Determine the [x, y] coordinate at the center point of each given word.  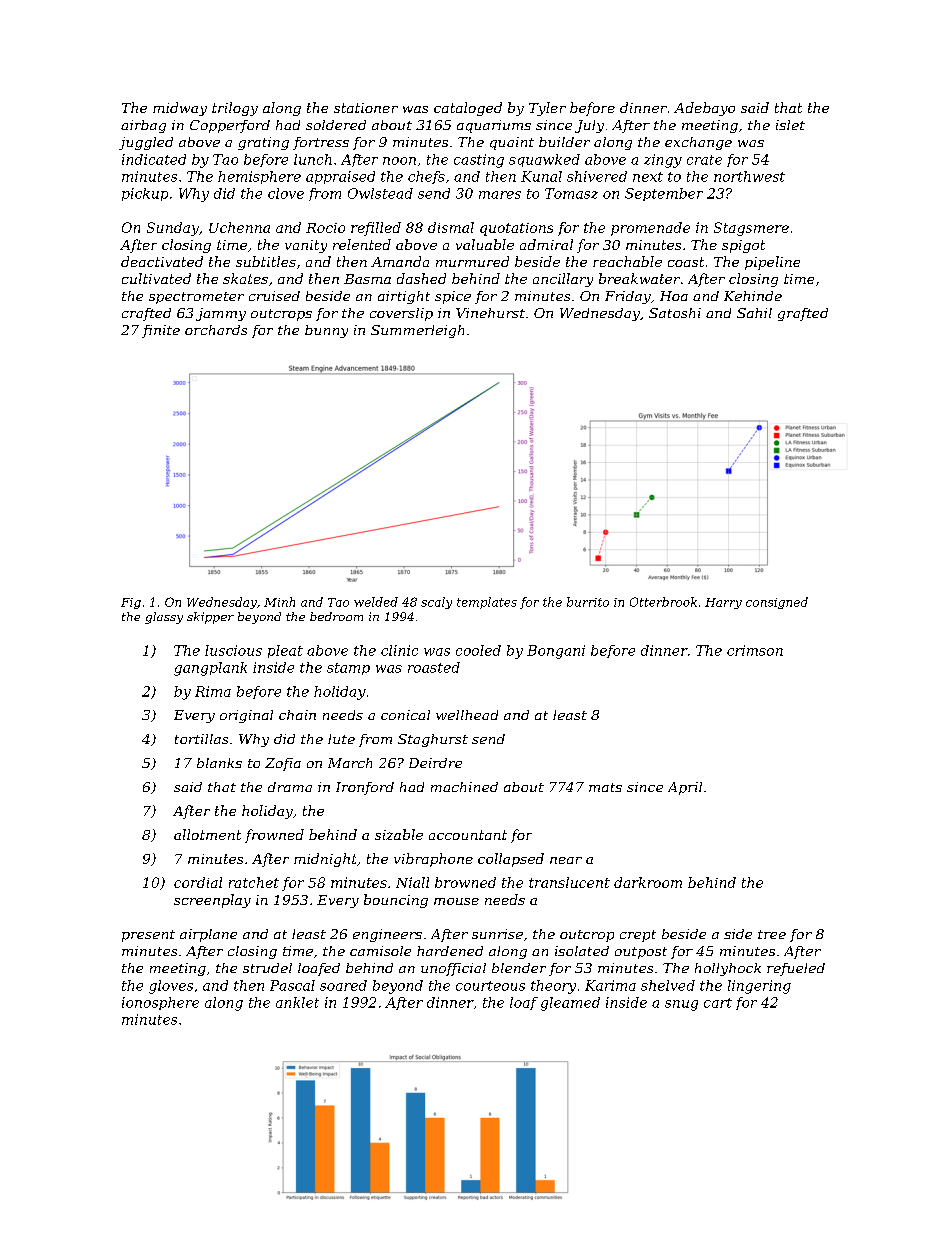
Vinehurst [490, 313]
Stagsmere [751, 229]
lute [341, 739]
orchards [216, 330]
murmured [472, 261]
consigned [777, 603]
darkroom [648, 882]
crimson [755, 650]
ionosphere [160, 1003]
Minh [279, 602]
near [566, 860]
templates [487, 603]
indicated [154, 159]
